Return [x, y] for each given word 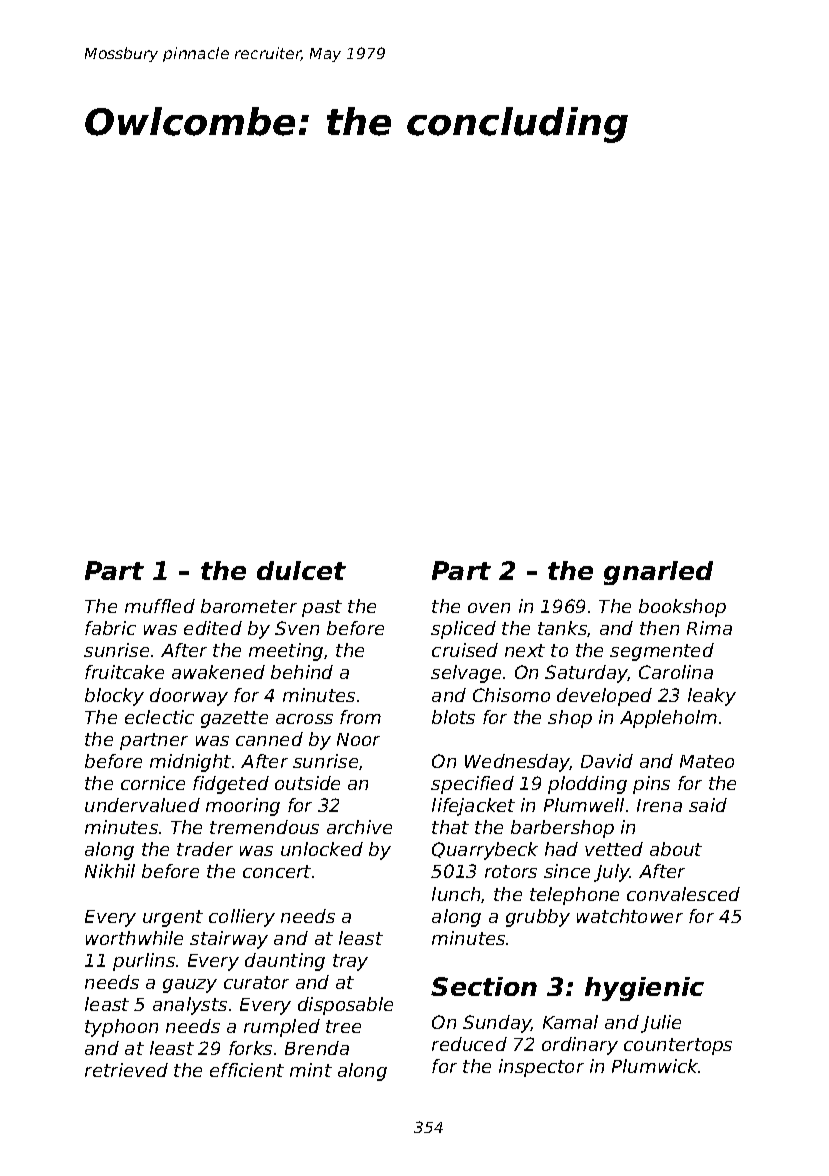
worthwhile [134, 938]
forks [250, 1048]
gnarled [658, 573]
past [322, 608]
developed [604, 697]
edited [213, 628]
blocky [114, 697]
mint [311, 1070]
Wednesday [517, 763]
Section [484, 986]
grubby [538, 918]
